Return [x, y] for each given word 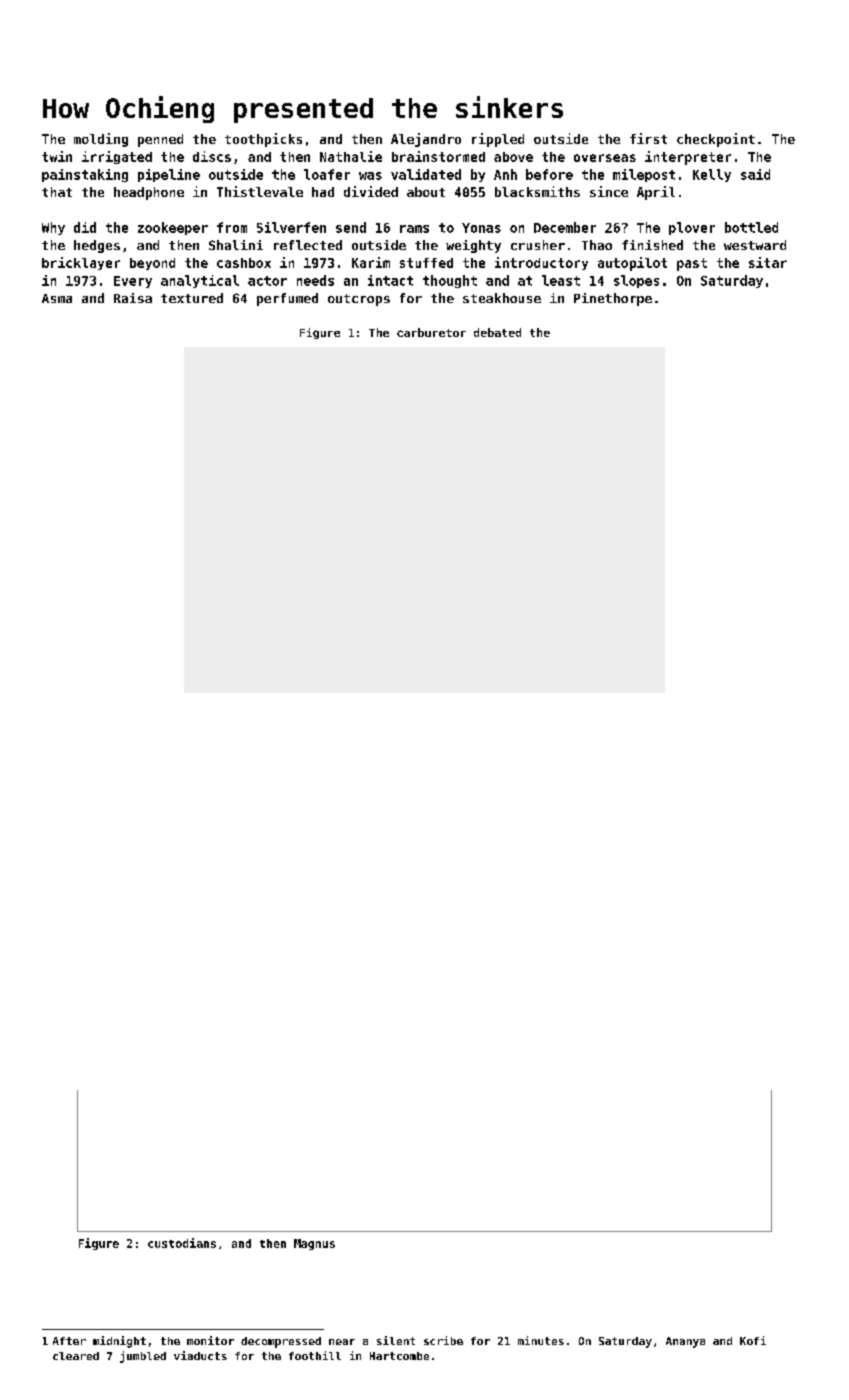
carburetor [431, 332]
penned [160, 140]
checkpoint [716, 140]
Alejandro [426, 140]
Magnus [314, 1244]
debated [497, 332]
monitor [210, 1340]
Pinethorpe [613, 299]
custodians [182, 1243]
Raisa [133, 298]
